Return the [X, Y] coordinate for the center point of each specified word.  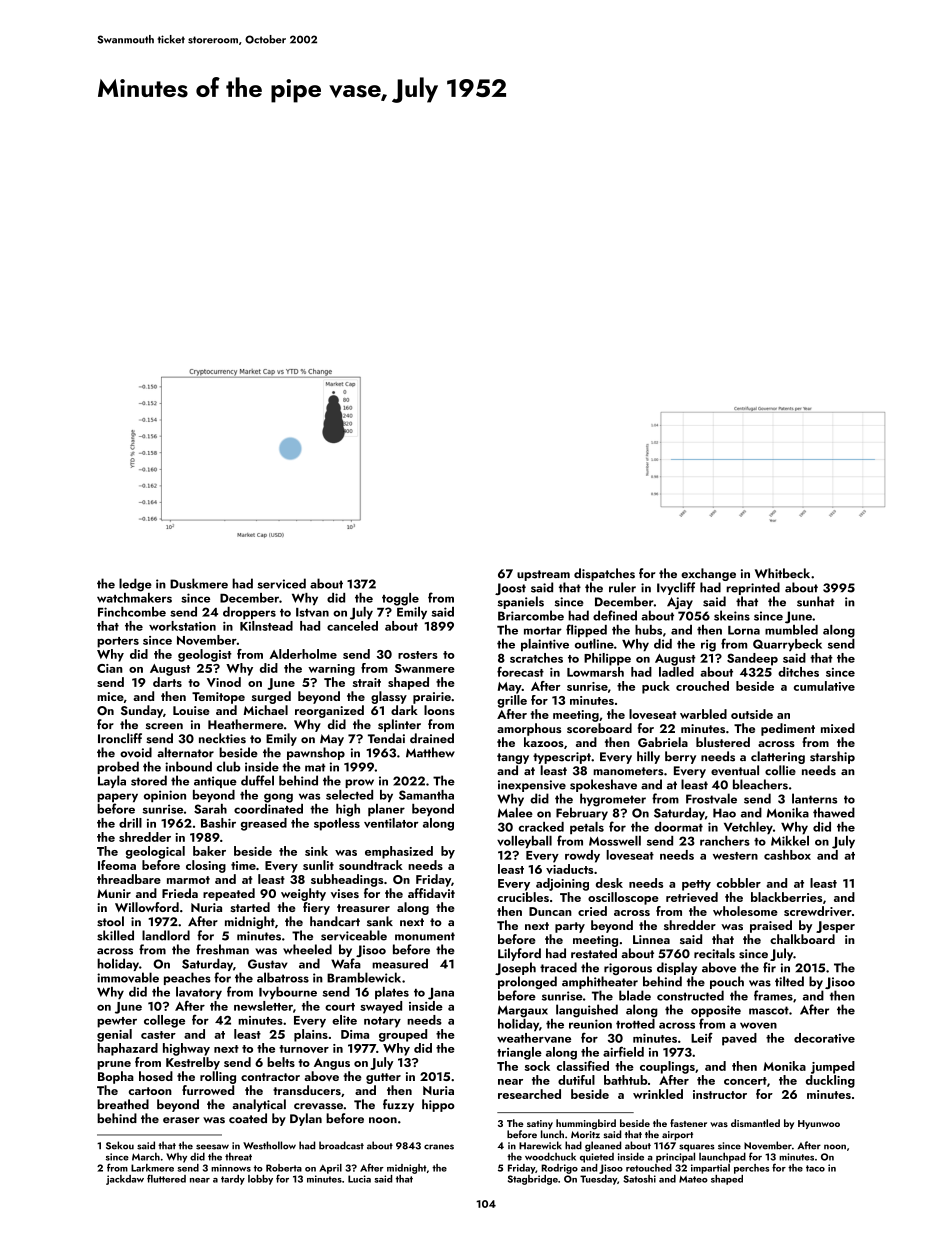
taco [815, 1168]
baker [209, 851]
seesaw [212, 1147]
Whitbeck [782, 573]
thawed [834, 812]
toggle [400, 599]
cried [592, 911]
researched [529, 1094]
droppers [249, 613]
